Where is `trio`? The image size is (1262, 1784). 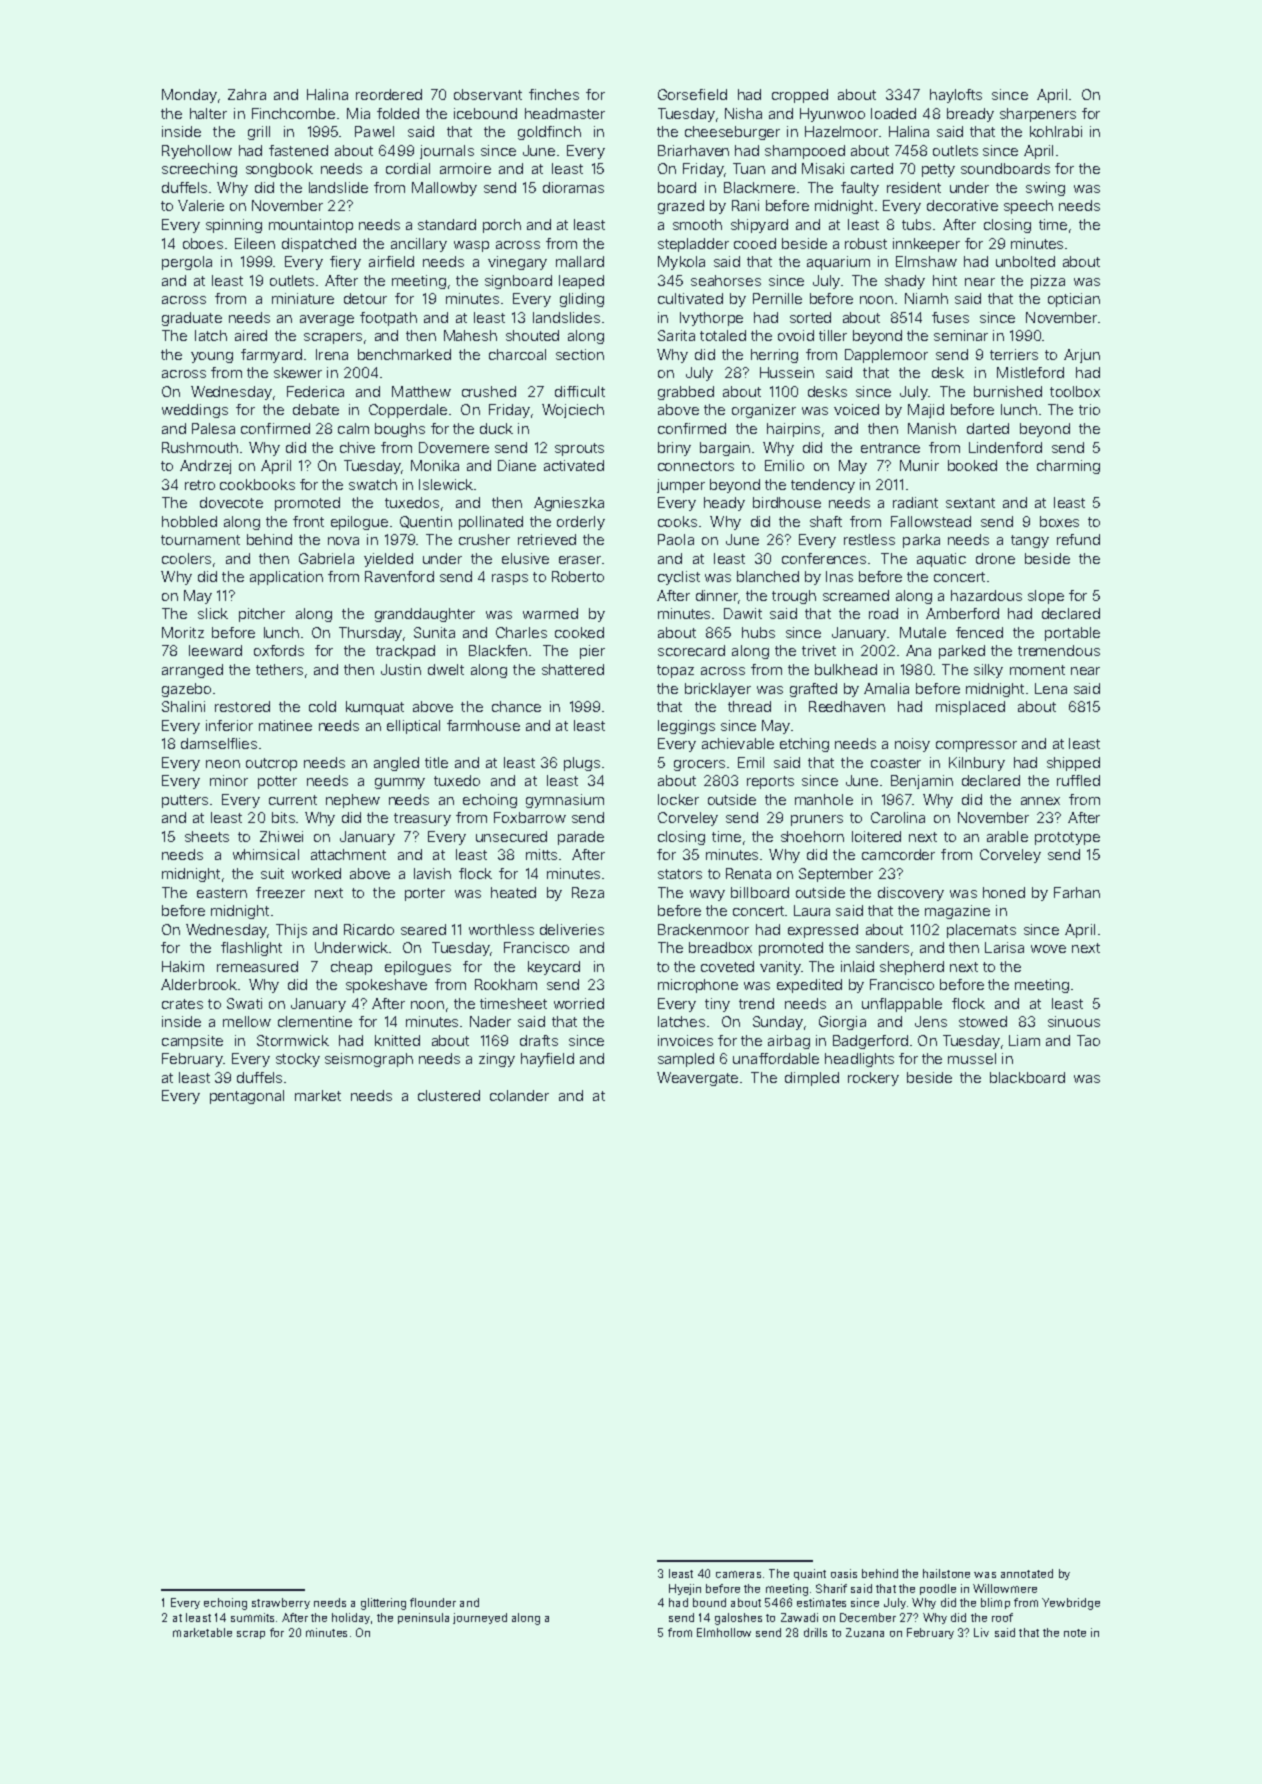 trio is located at coordinates (1089, 409).
